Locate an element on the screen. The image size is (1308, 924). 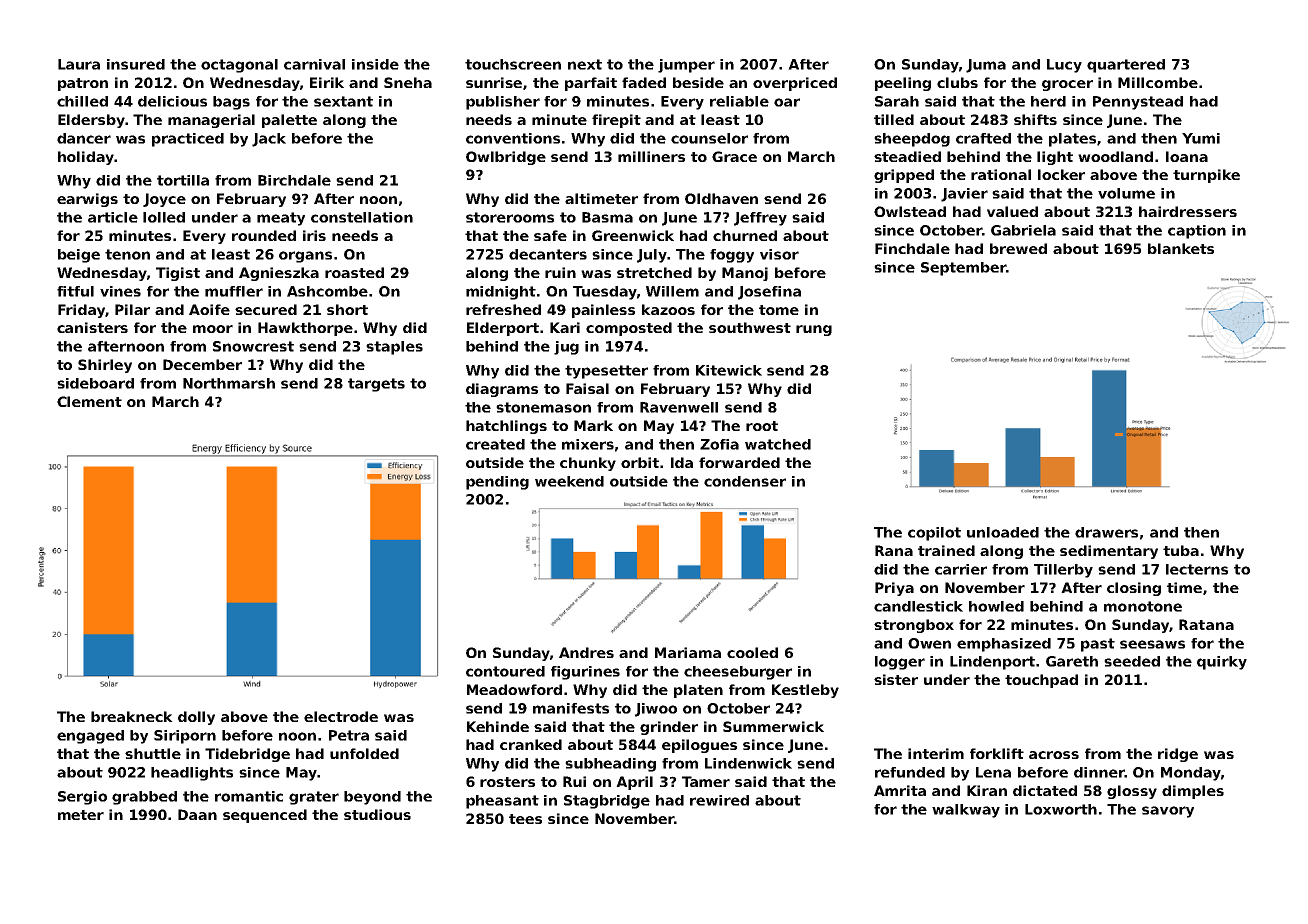
breakneck is located at coordinates (132, 716).
